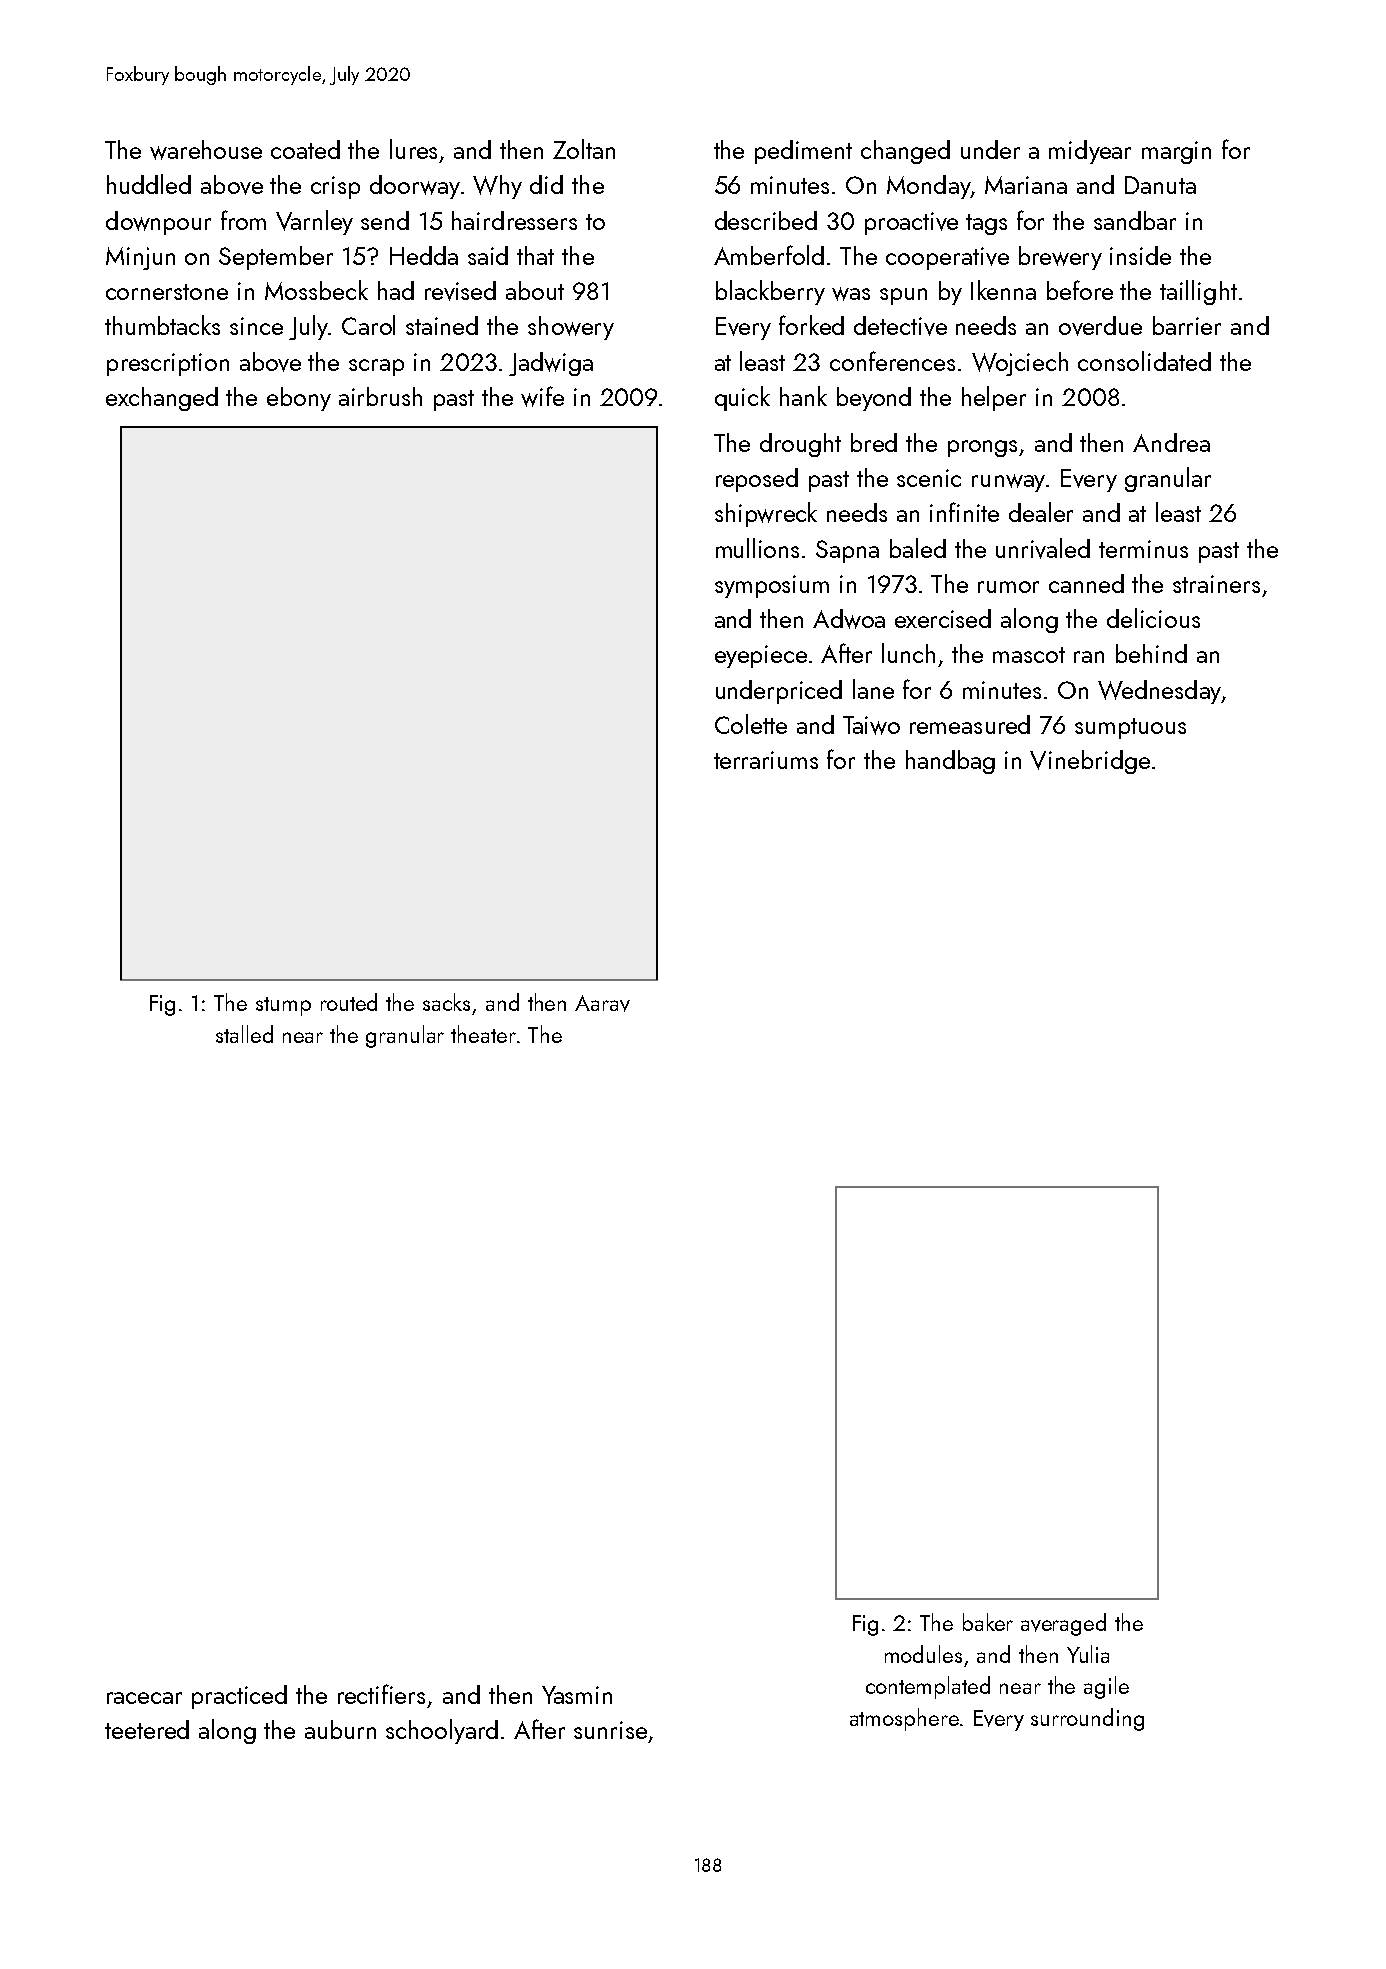  Describe the element at coordinates (988, 1622) in the image. I see `baker` at that location.
